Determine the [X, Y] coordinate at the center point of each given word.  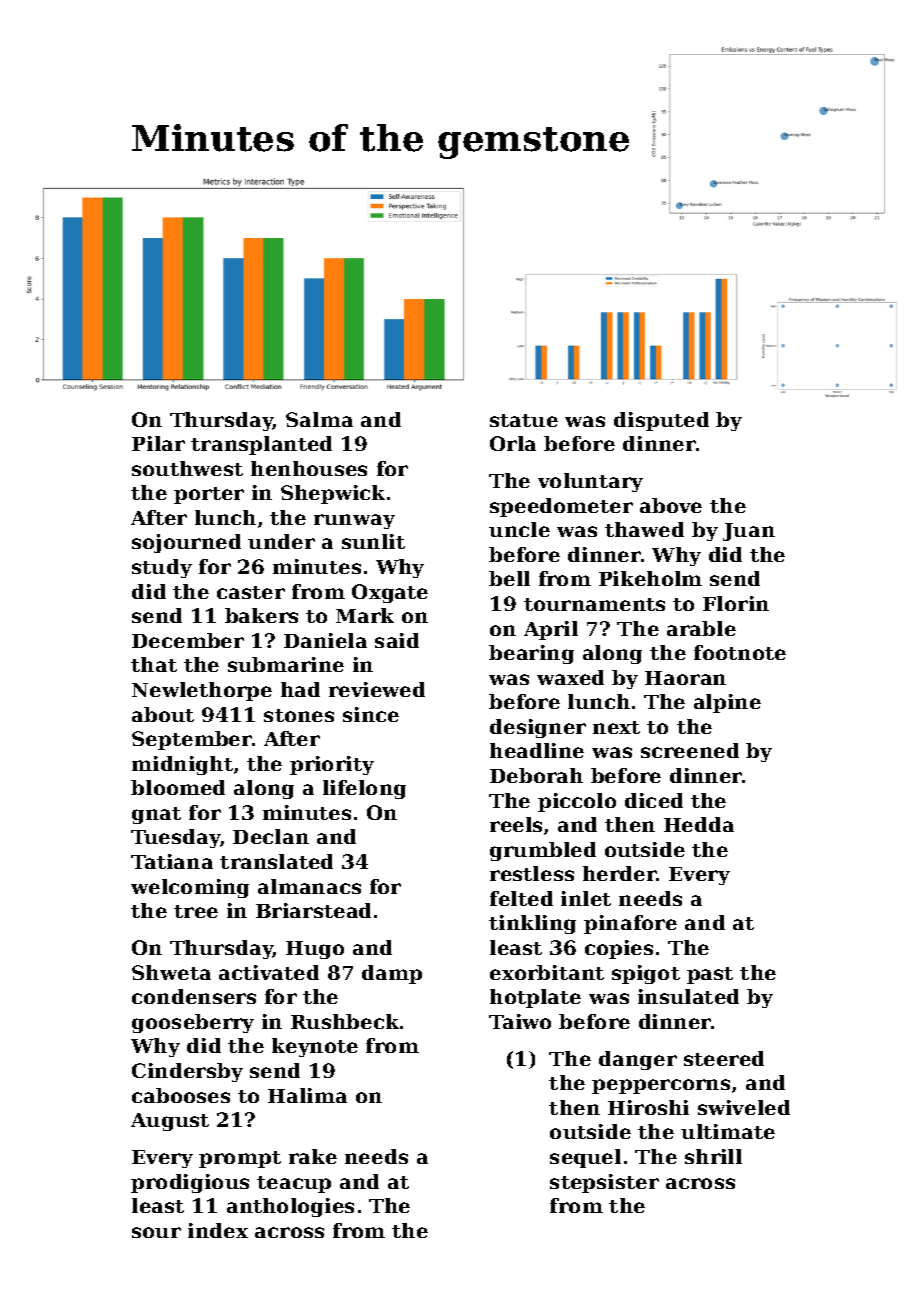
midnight [182, 765]
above [671, 505]
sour [156, 1232]
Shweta [171, 972]
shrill [713, 1156]
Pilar [158, 443]
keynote [315, 1047]
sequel [585, 1158]
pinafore [630, 924]
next [616, 727]
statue [524, 420]
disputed [661, 421]
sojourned [186, 543]
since [371, 714]
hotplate [535, 998]
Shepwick [333, 494]
